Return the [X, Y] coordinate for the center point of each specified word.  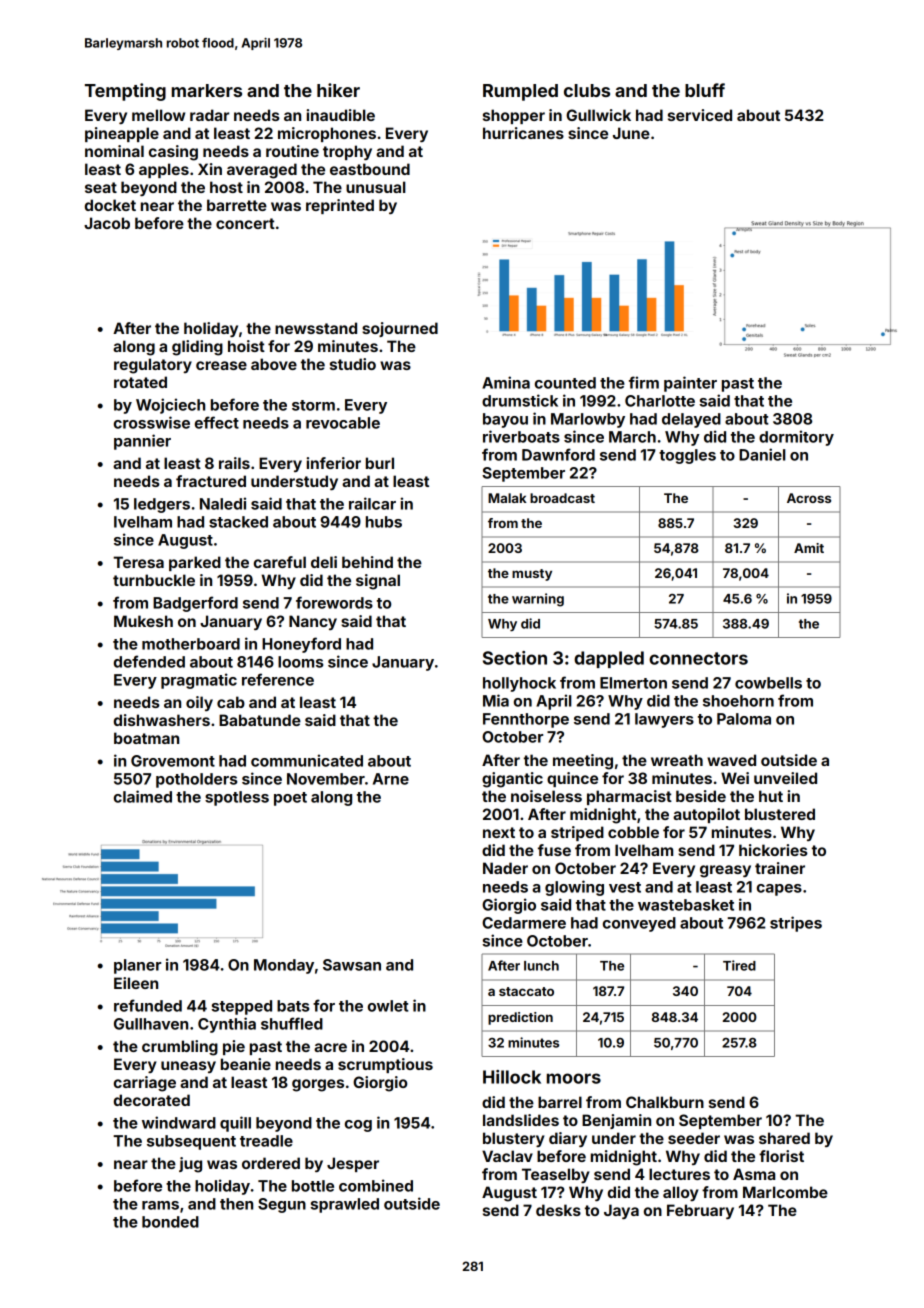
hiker [338, 90]
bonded [170, 1222]
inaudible [341, 115]
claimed [143, 796]
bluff [705, 90]
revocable [343, 423]
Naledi [223, 503]
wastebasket [686, 905]
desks [558, 1210]
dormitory [796, 438]
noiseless [546, 796]
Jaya [621, 1211]
